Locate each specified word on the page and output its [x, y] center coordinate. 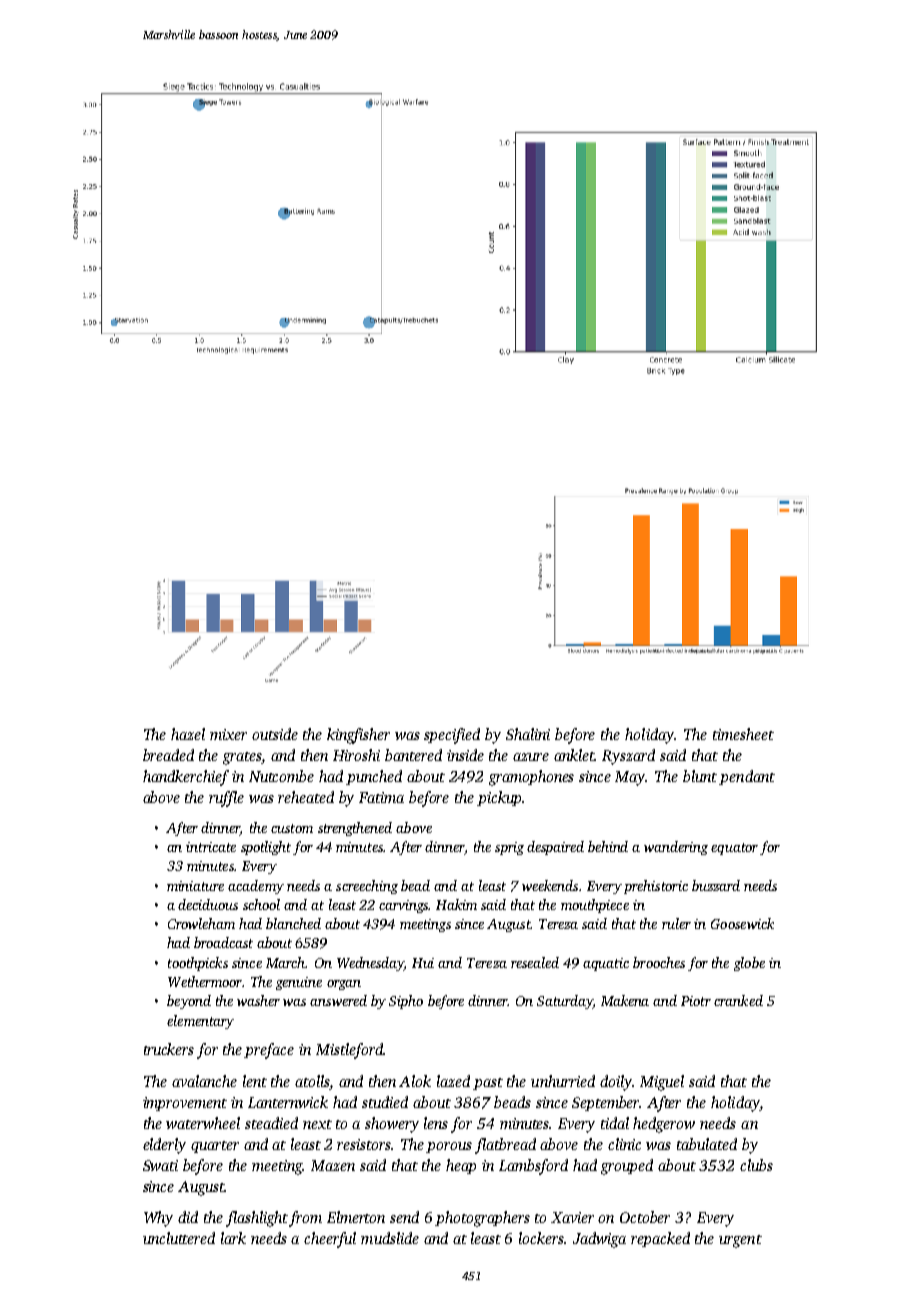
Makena [625, 1000]
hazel [188, 734]
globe [749, 964]
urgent [740, 1241]
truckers [169, 1049]
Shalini [528, 734]
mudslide [390, 1238]
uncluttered [179, 1238]
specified [452, 736]
